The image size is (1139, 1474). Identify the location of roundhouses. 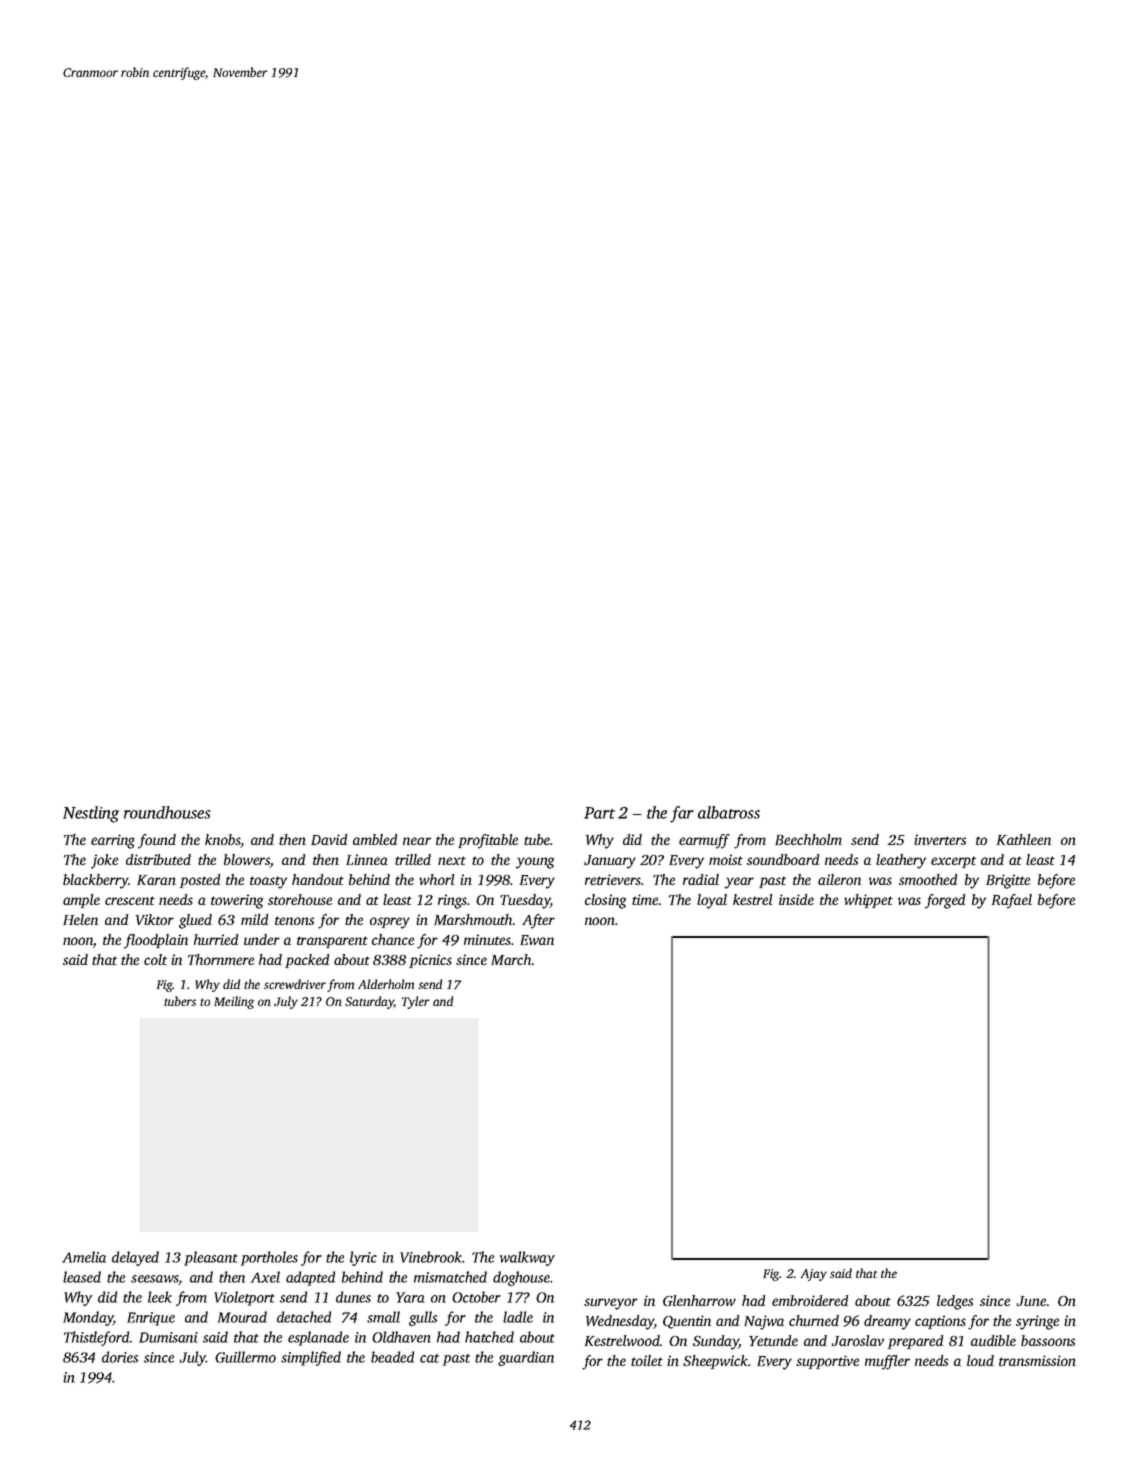
(167, 812).
